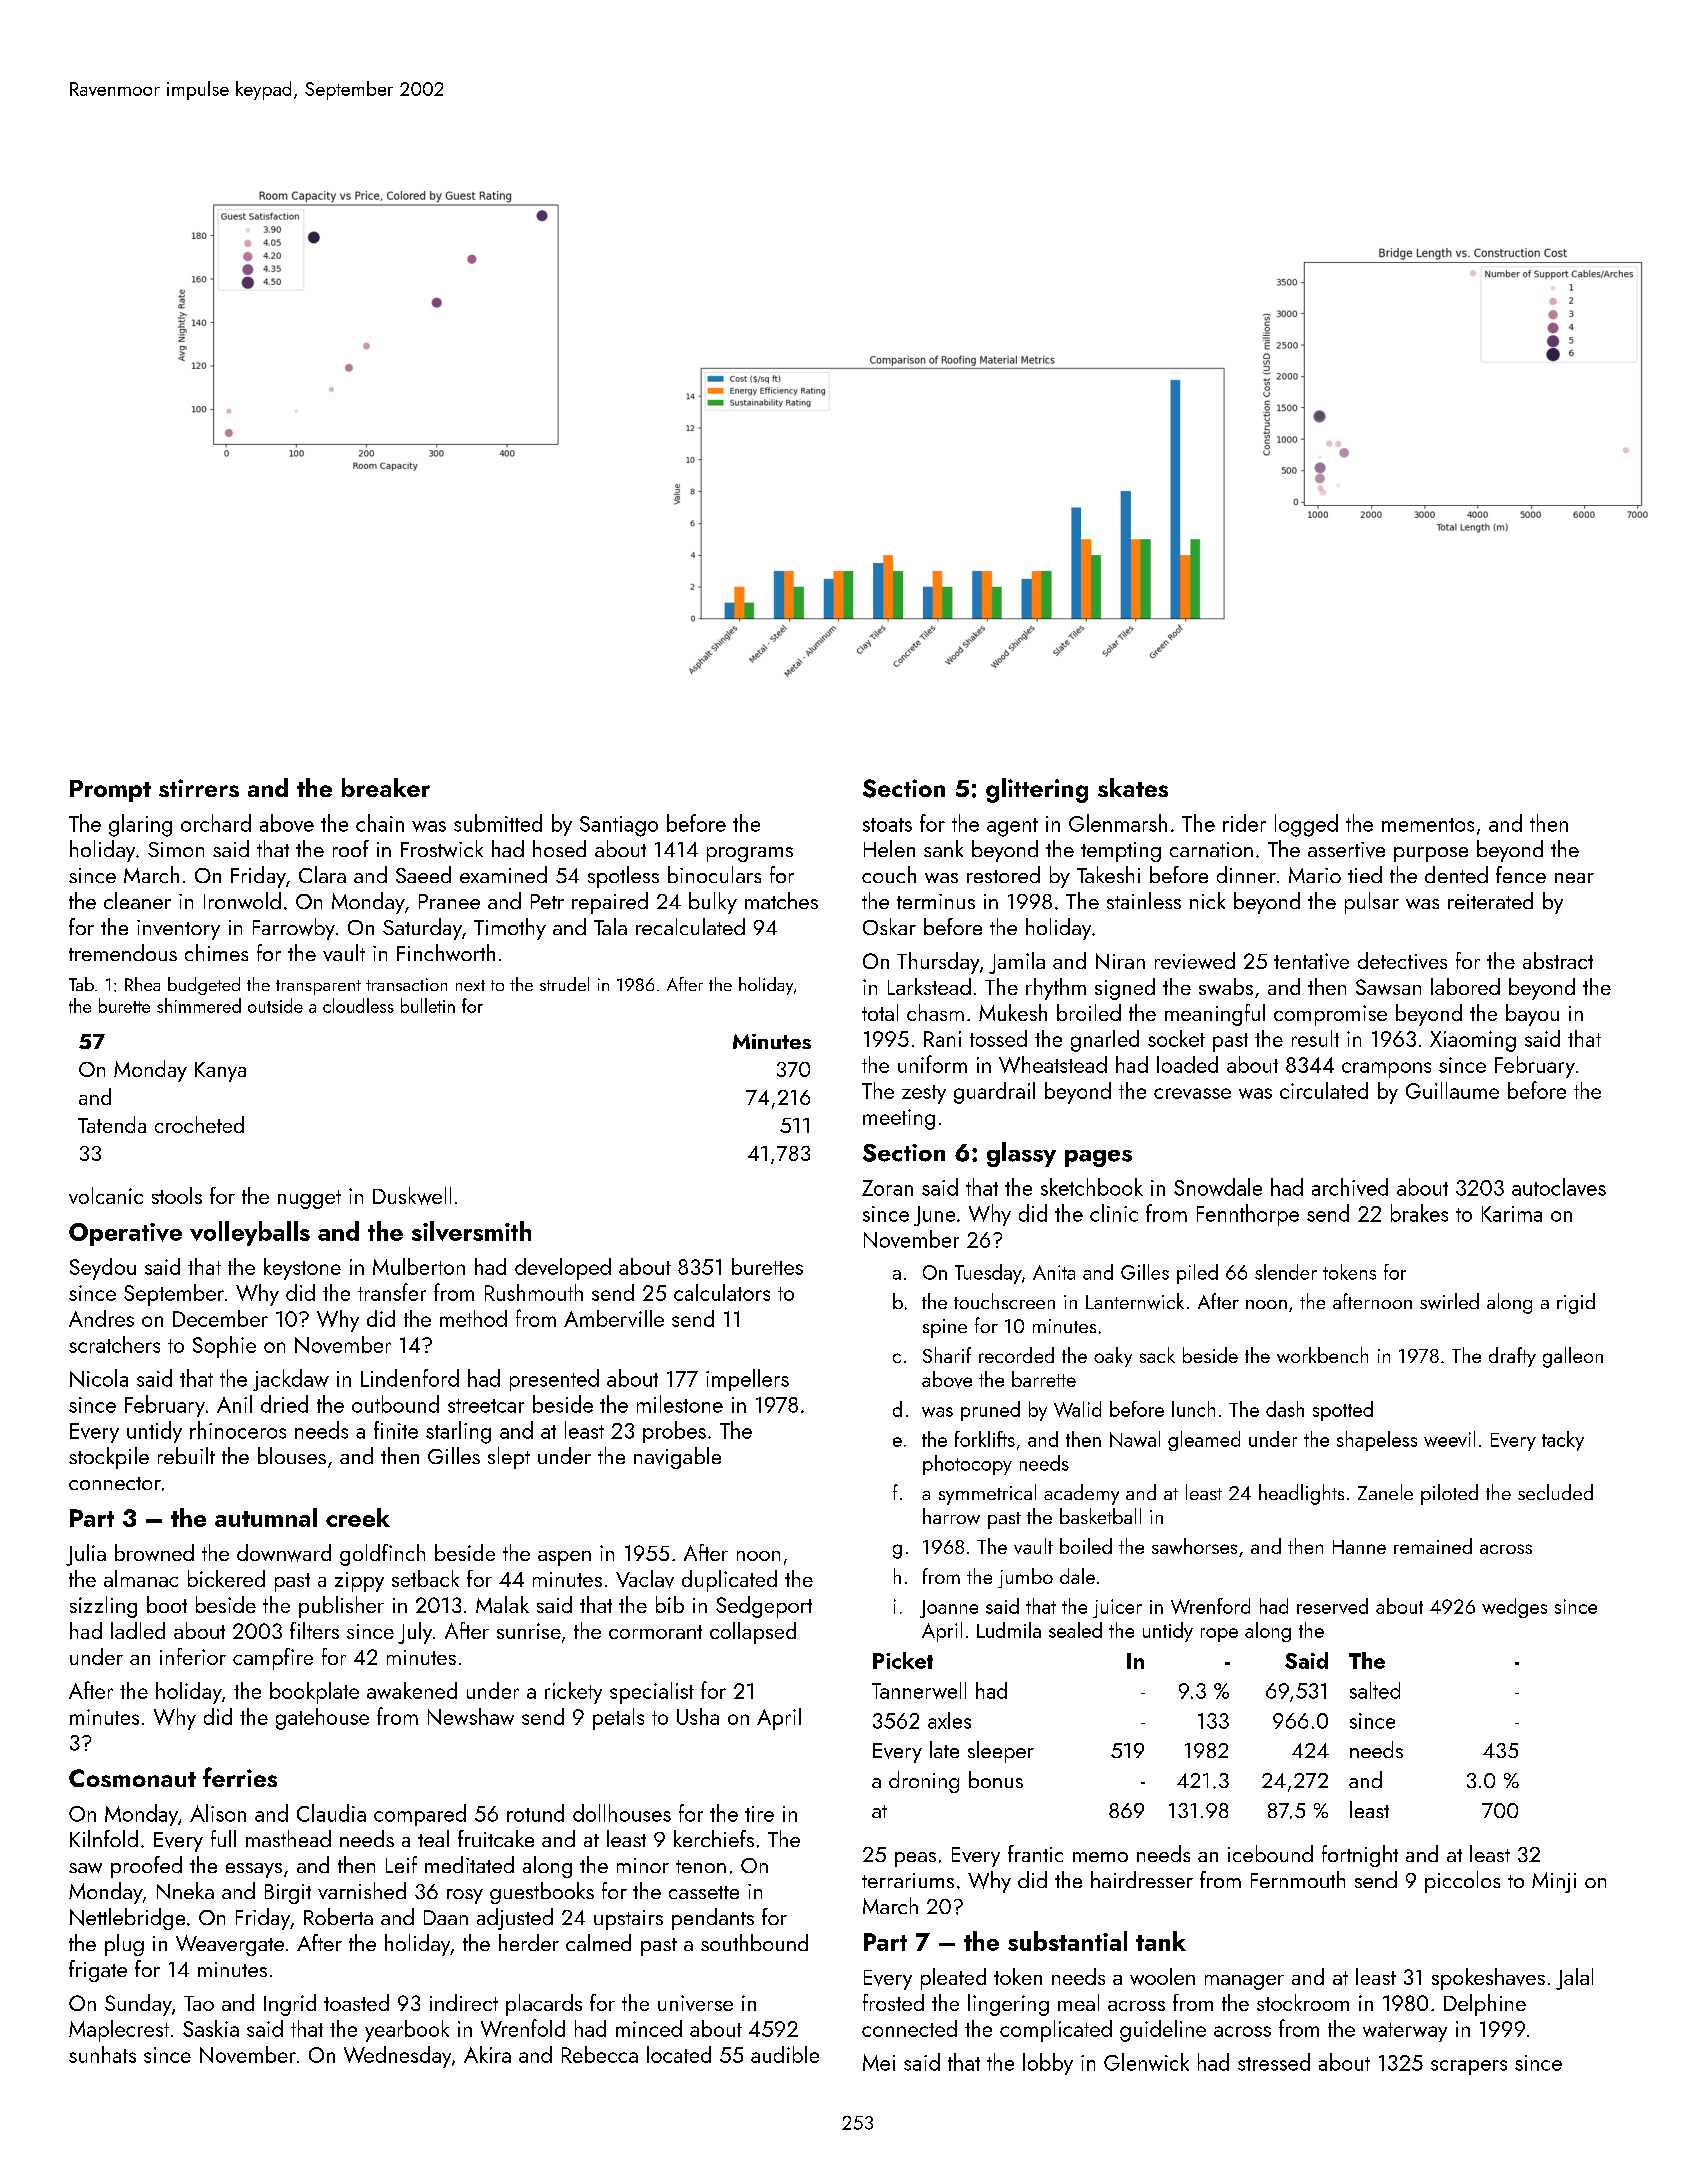 Image resolution: width=1683 pixels, height=2178 pixels. Describe the element at coordinates (86, 1555) in the screenshot. I see `Julia` at that location.
